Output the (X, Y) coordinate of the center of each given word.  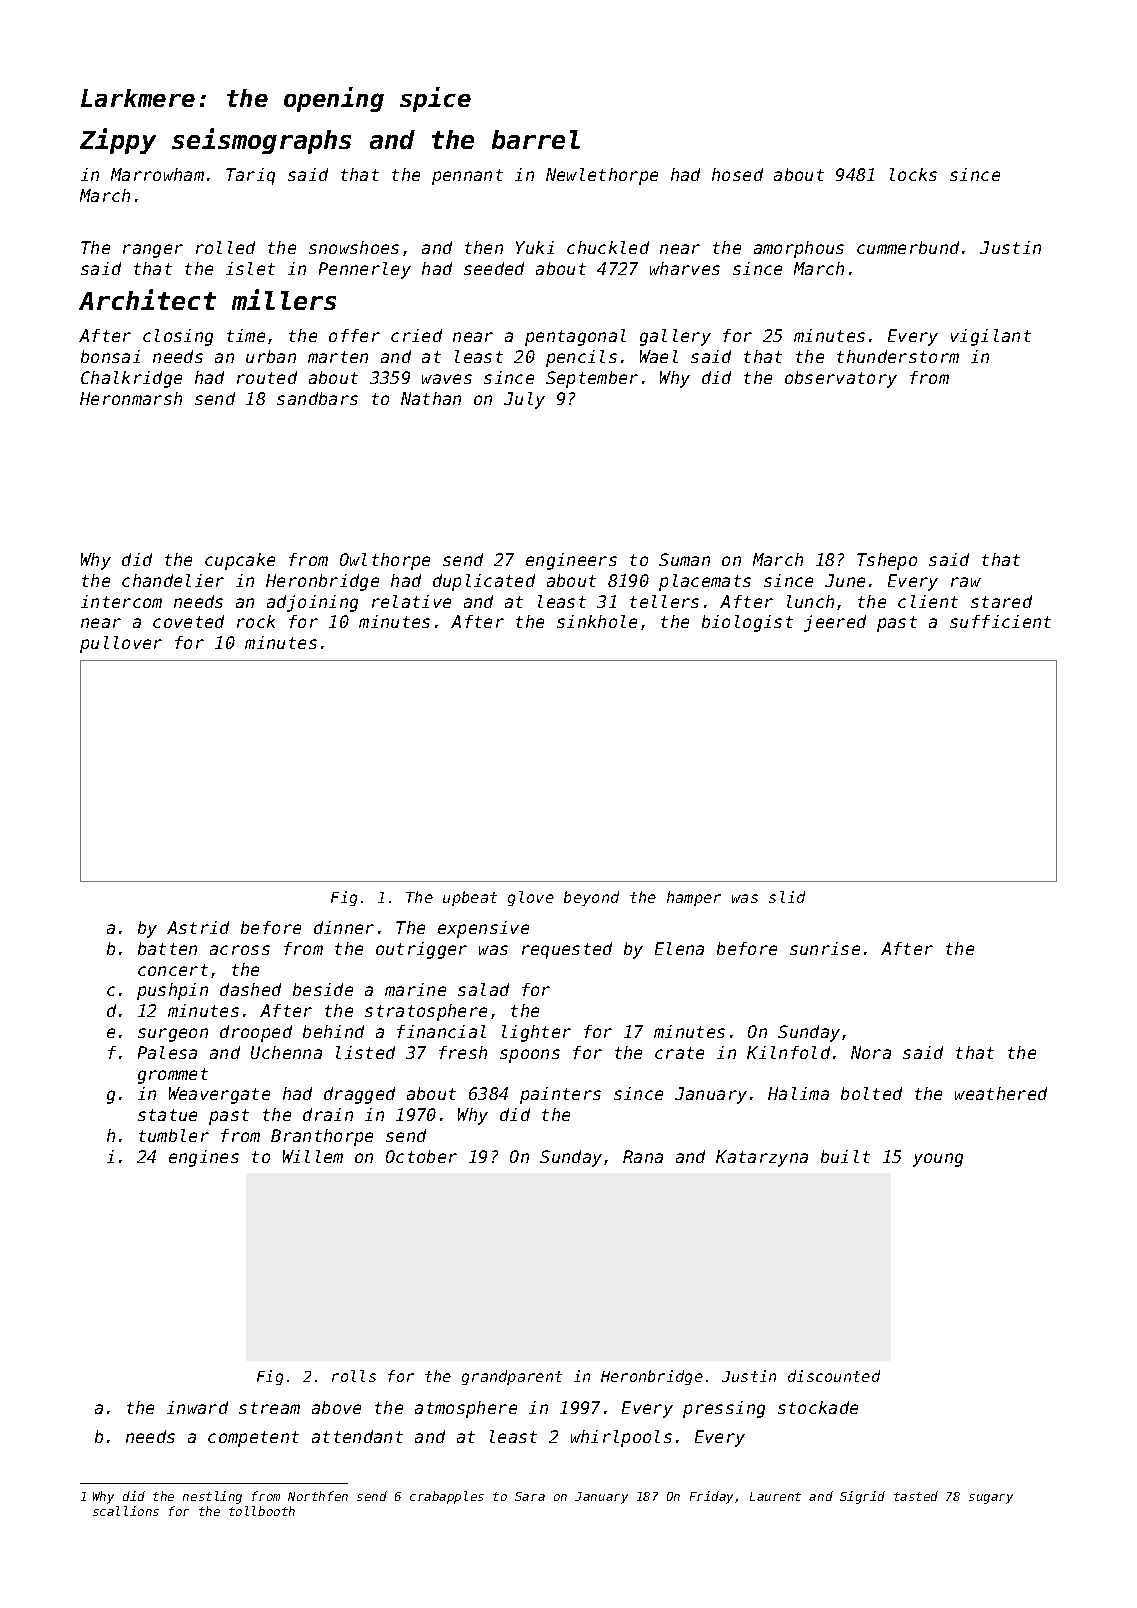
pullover (121, 644)
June (845, 580)
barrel (536, 139)
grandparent (512, 1377)
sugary (991, 1499)
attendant (357, 1436)
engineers (571, 561)
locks (913, 174)
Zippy (118, 141)
